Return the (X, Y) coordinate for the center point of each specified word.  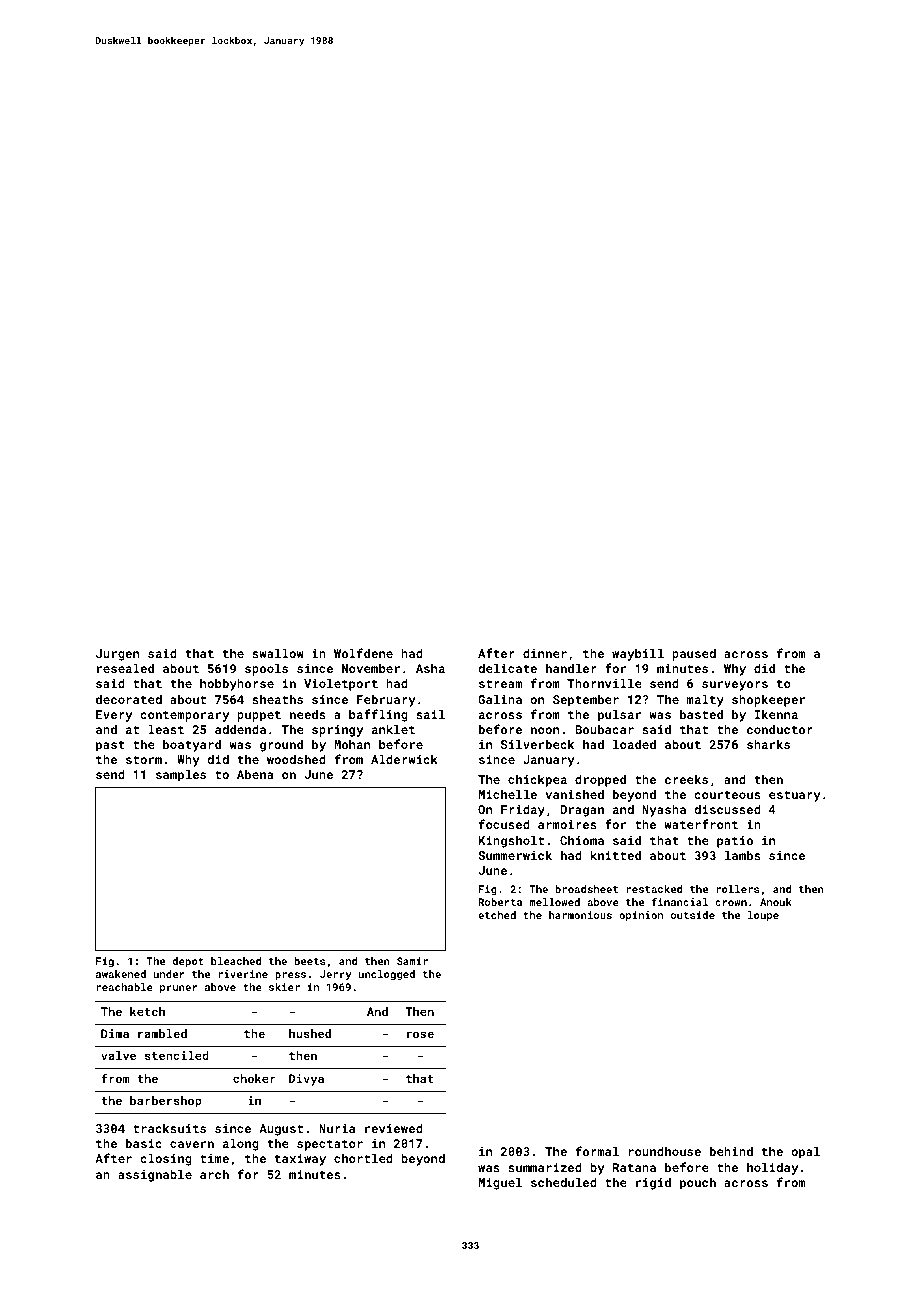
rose (420, 1034)
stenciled (177, 1055)
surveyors (735, 686)
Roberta (500, 902)
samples (181, 775)
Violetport (341, 684)
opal (805, 1152)
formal (597, 1151)
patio (735, 842)
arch (214, 1174)
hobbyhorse (237, 684)
